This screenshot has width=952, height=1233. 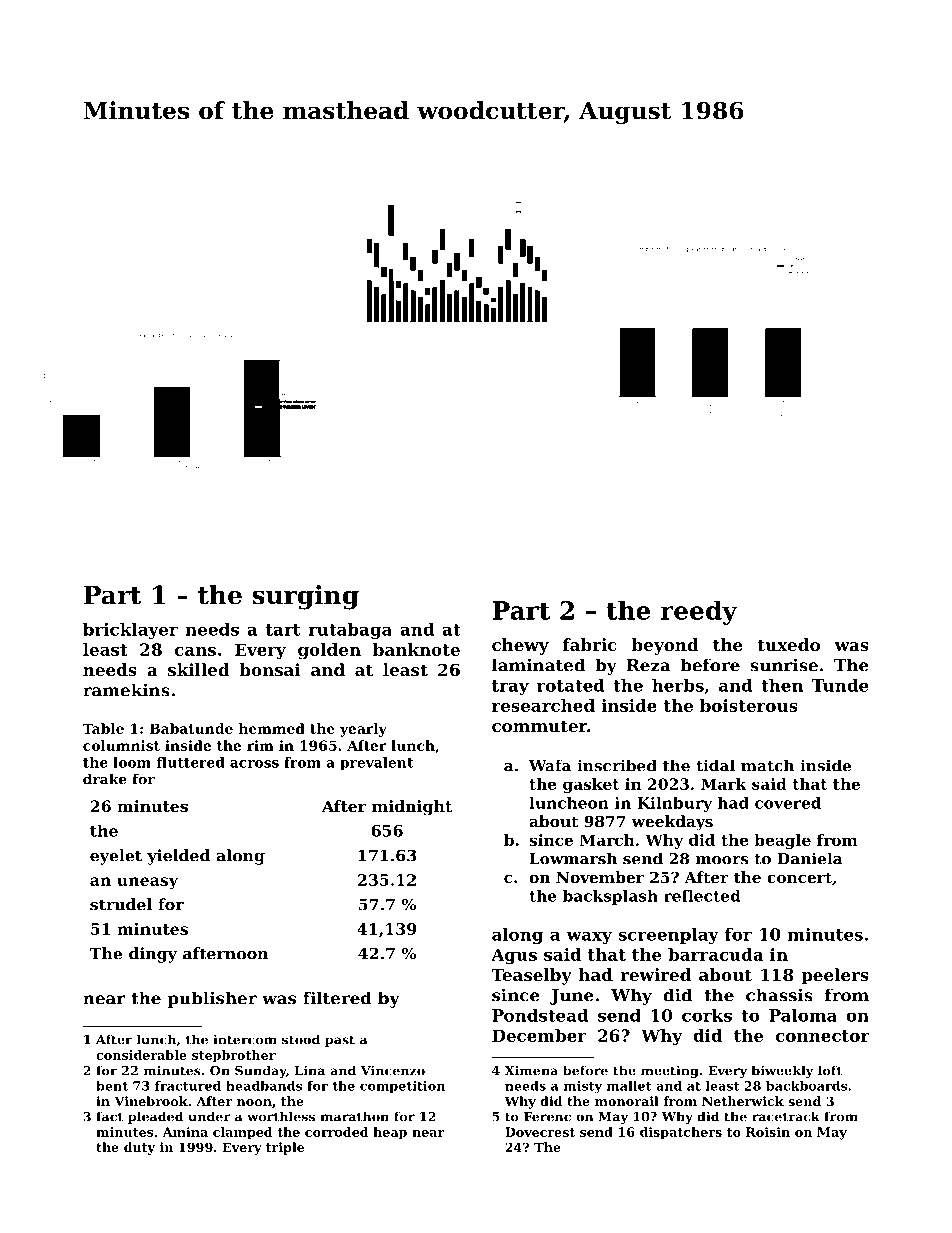 What do you see at coordinates (412, 808) in the screenshot?
I see `midnight` at bounding box center [412, 808].
